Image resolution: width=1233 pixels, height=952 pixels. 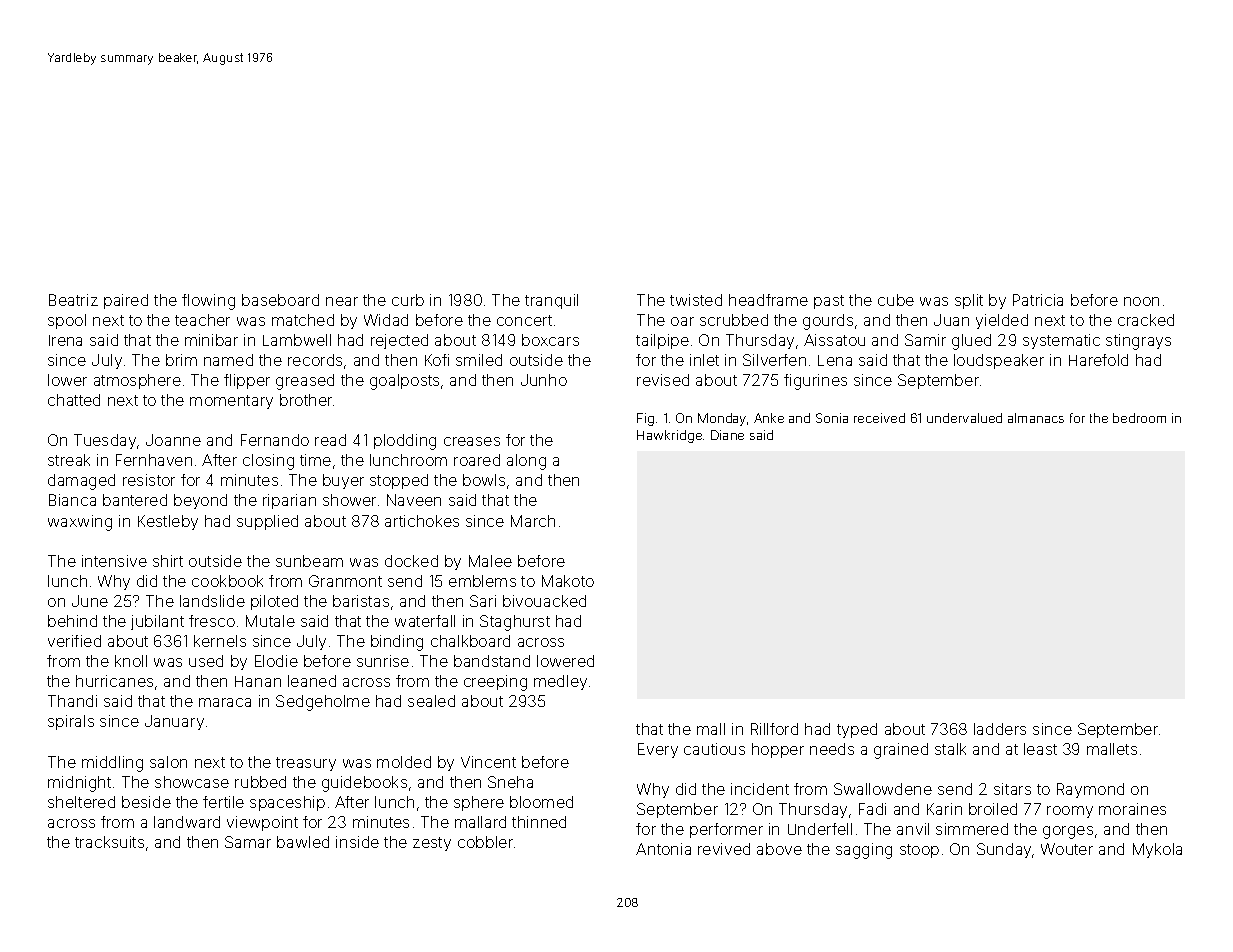 I want to click on sitars, so click(x=1012, y=789).
